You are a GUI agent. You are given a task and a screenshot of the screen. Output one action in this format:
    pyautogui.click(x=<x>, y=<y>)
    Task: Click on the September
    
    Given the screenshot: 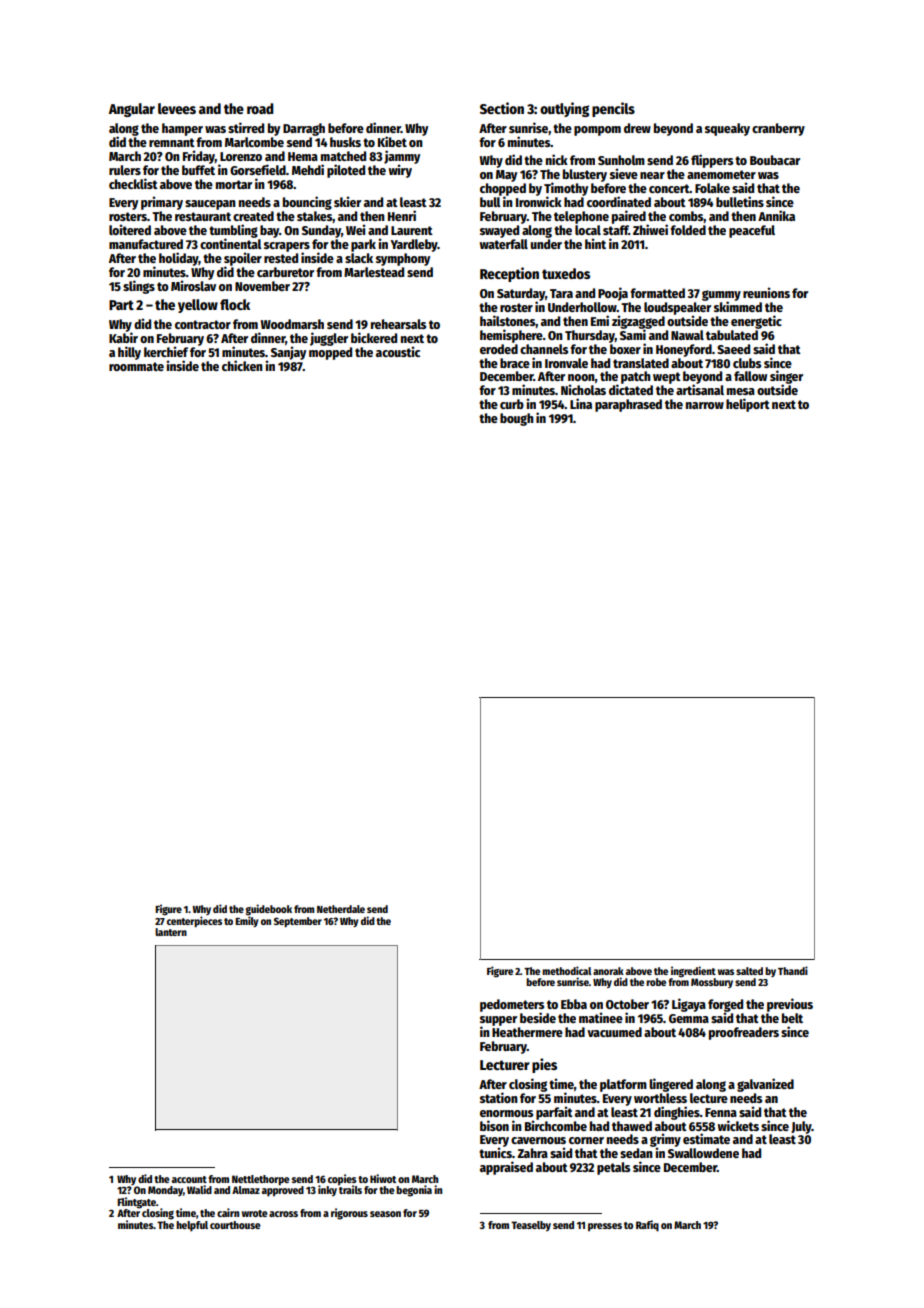 What is the action you would take?
    pyautogui.click(x=298, y=922)
